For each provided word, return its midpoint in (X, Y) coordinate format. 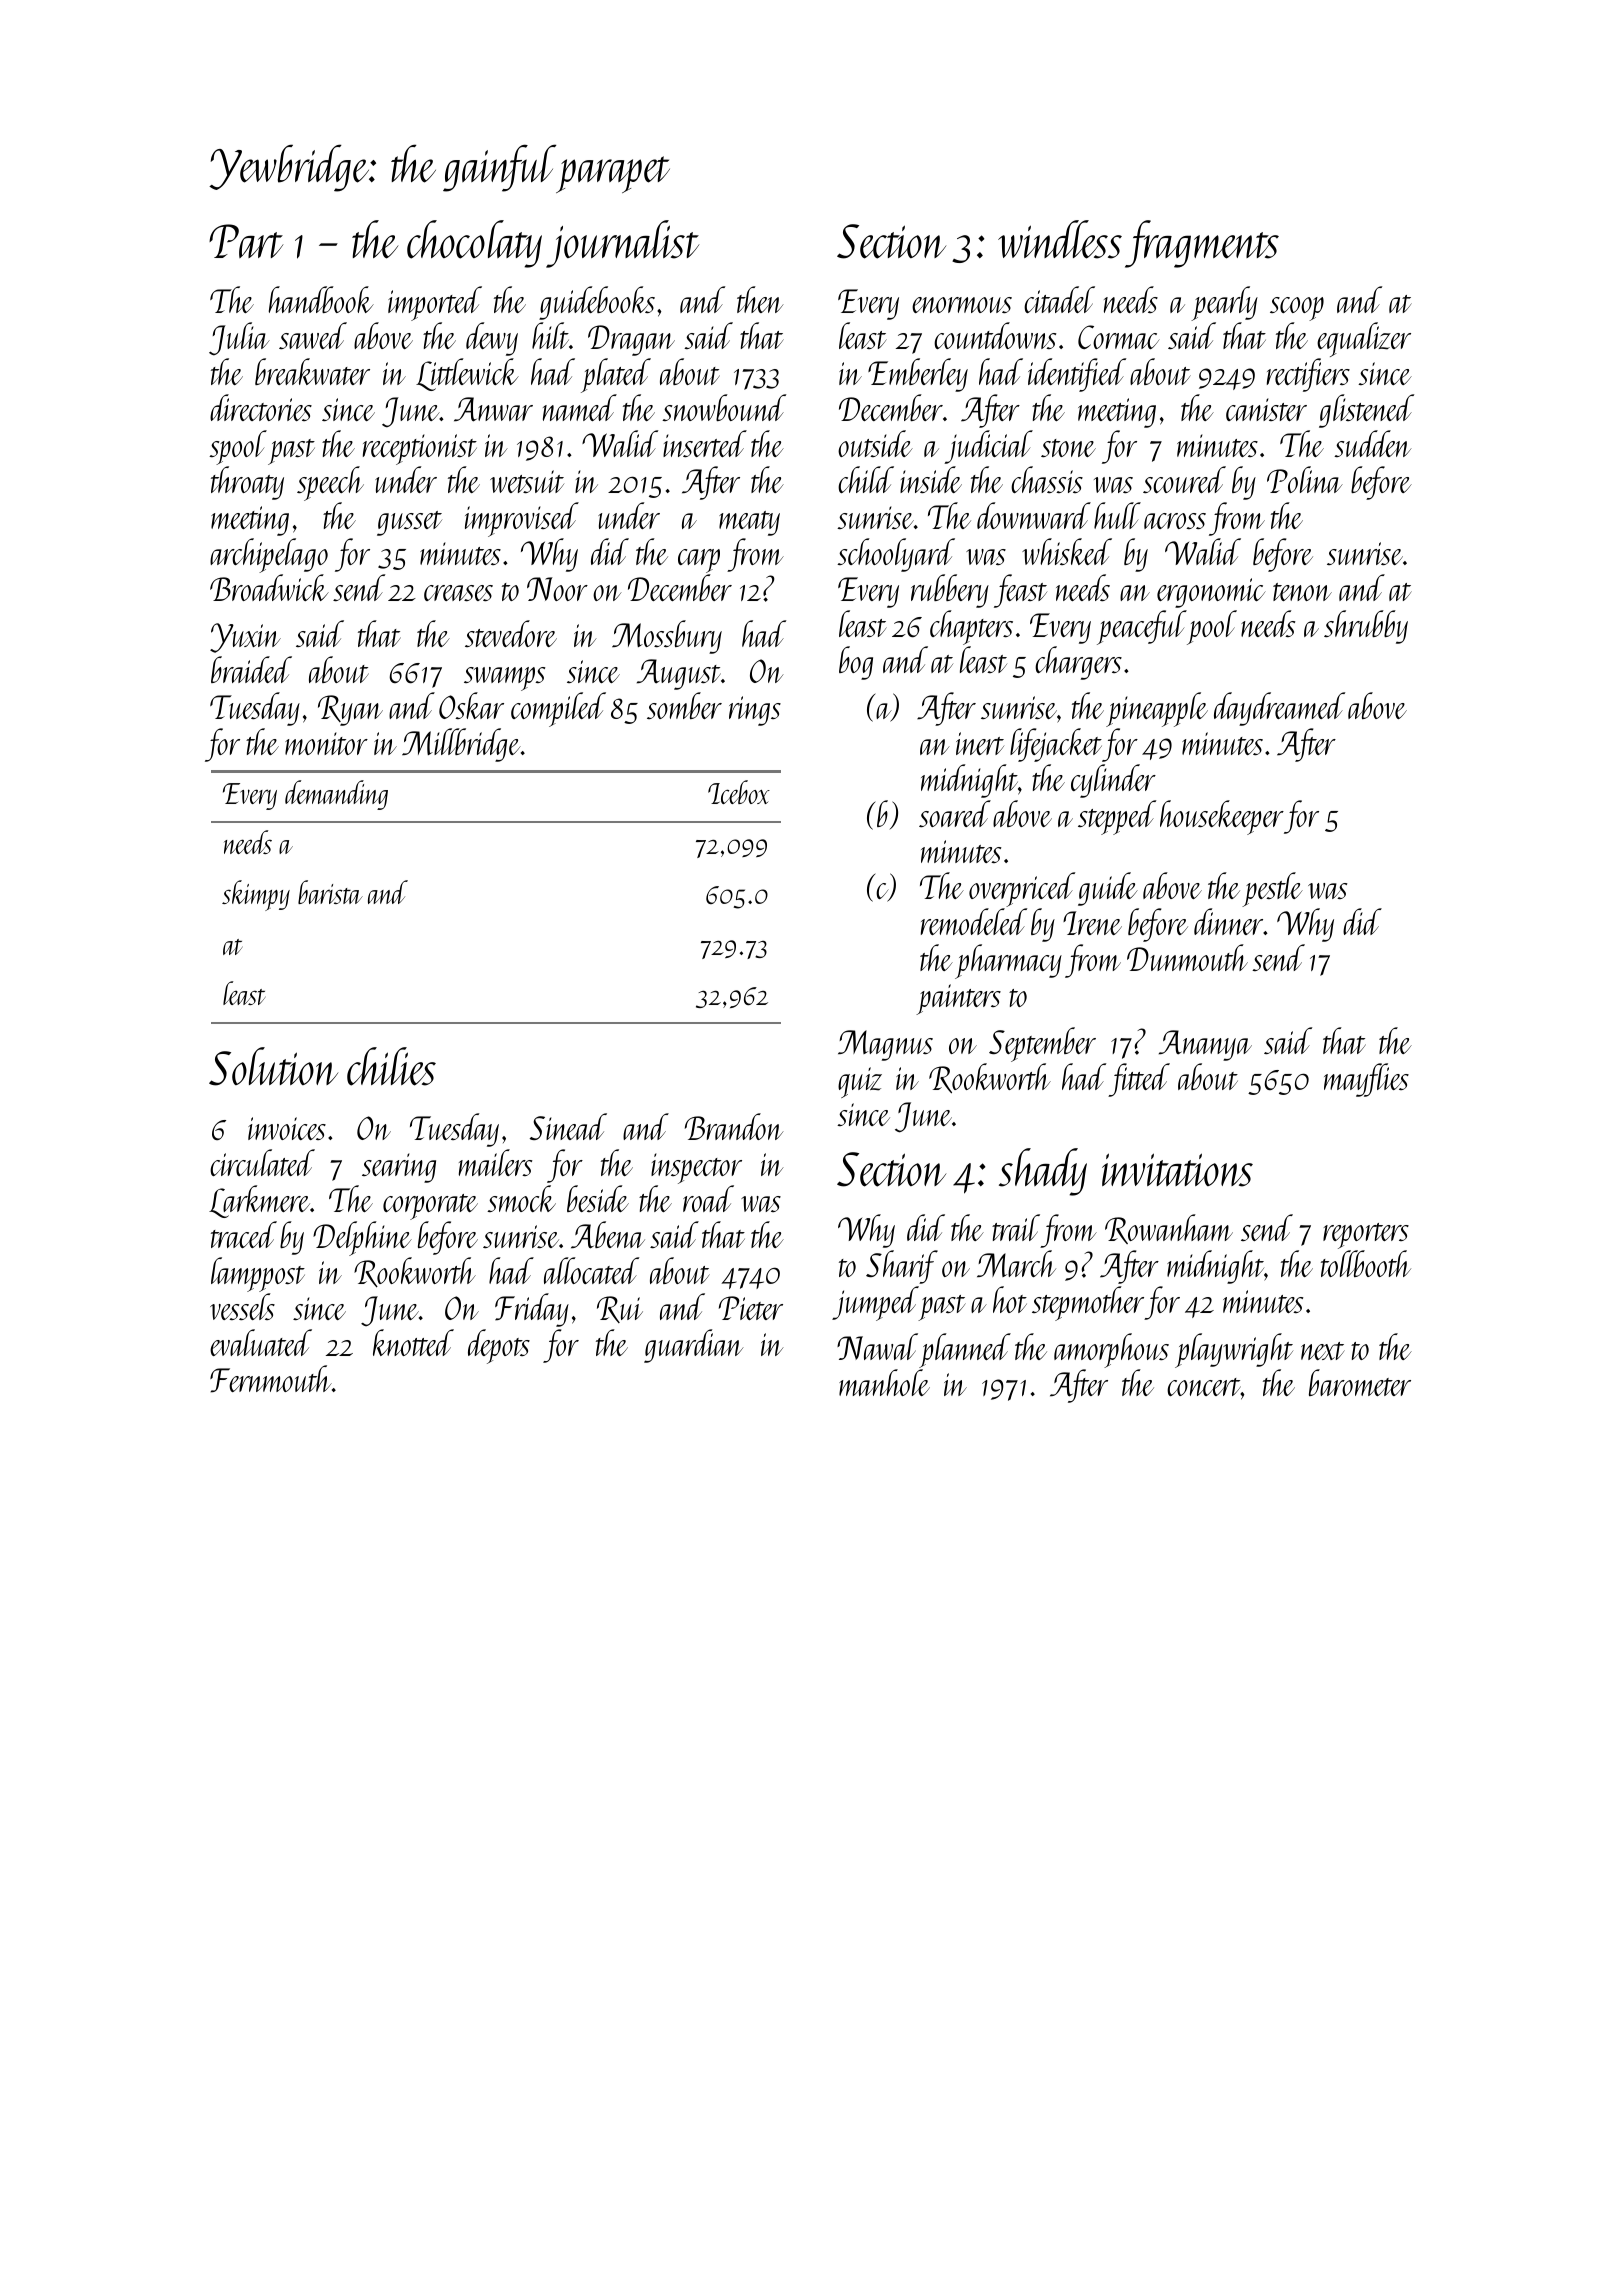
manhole (884, 1382)
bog (856, 663)
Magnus (885, 1045)
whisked (1067, 551)
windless (1060, 239)
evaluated (261, 1342)
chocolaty (474, 244)
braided (251, 669)
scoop (1297, 309)
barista (330, 892)
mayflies (1366, 1080)
